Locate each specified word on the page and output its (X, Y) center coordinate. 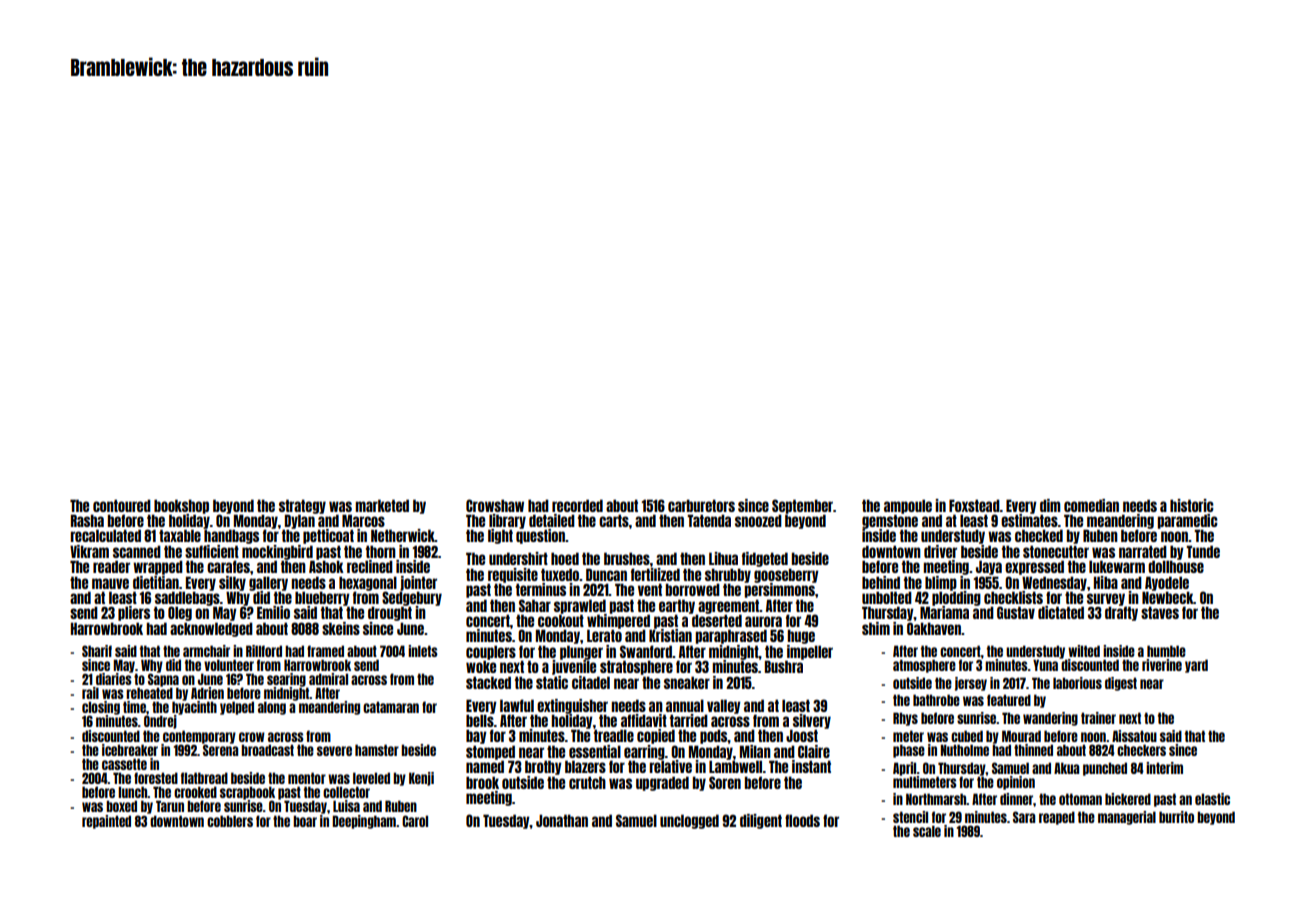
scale (927, 831)
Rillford (264, 651)
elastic (1212, 799)
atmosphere (924, 666)
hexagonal (368, 583)
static (552, 682)
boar (305, 821)
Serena (220, 750)
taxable (180, 535)
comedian (1091, 505)
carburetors (701, 505)
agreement (729, 606)
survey (1106, 599)
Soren (725, 782)
